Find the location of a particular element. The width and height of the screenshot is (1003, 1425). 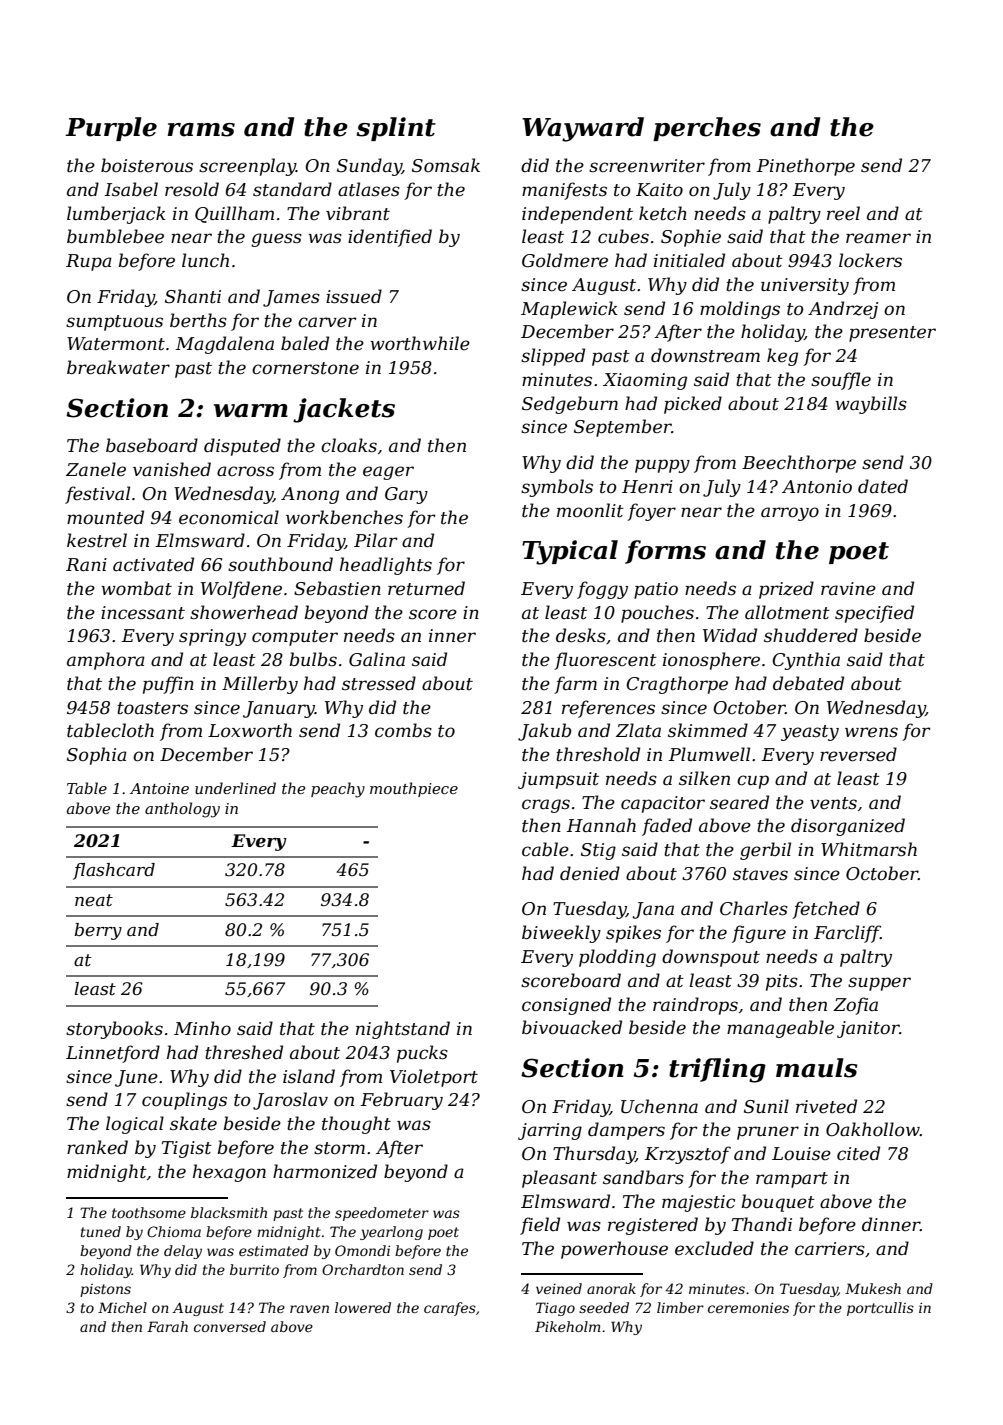

Somsak is located at coordinates (446, 165).
